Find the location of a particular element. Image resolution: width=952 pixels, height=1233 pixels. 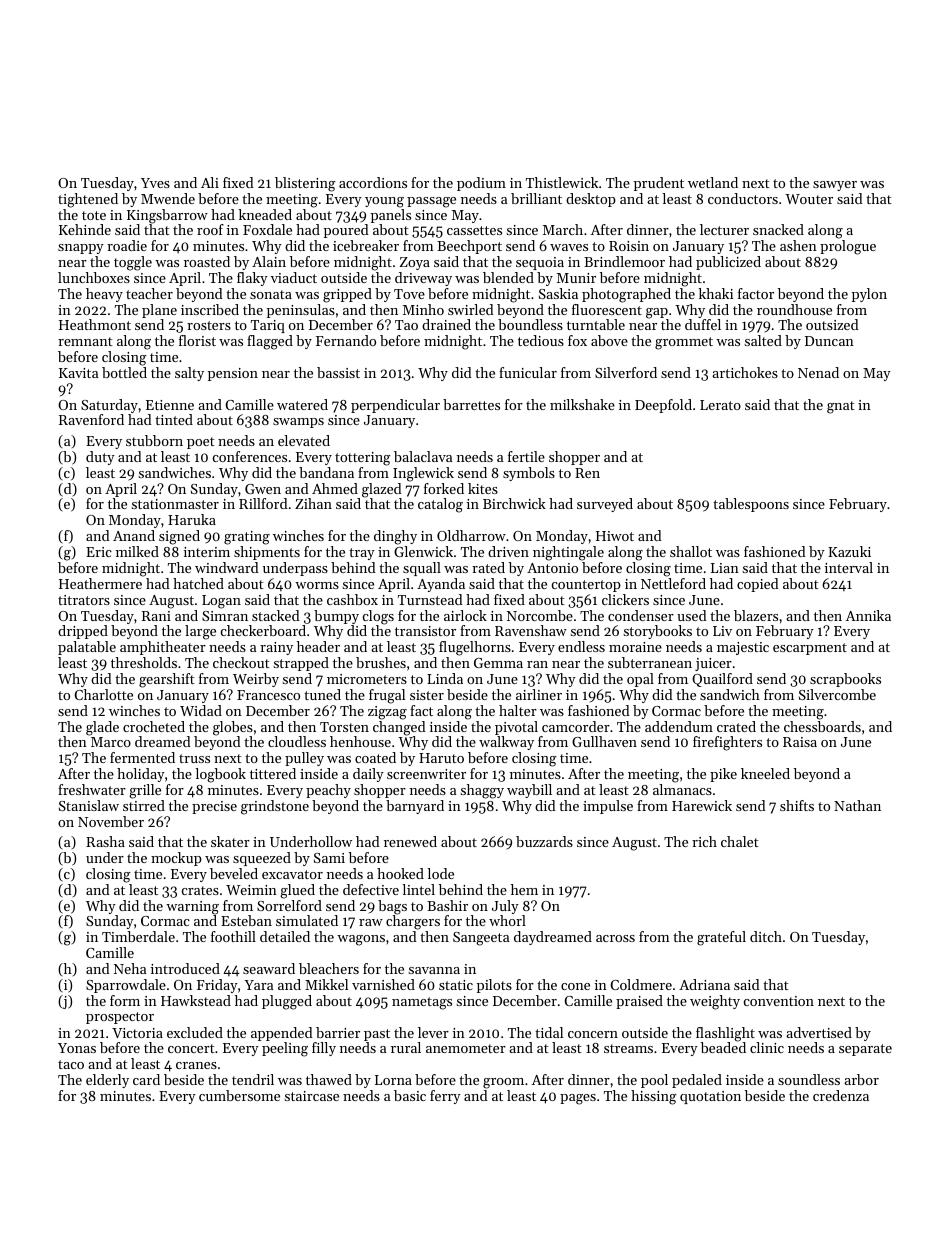

lecturer is located at coordinates (724, 229).
